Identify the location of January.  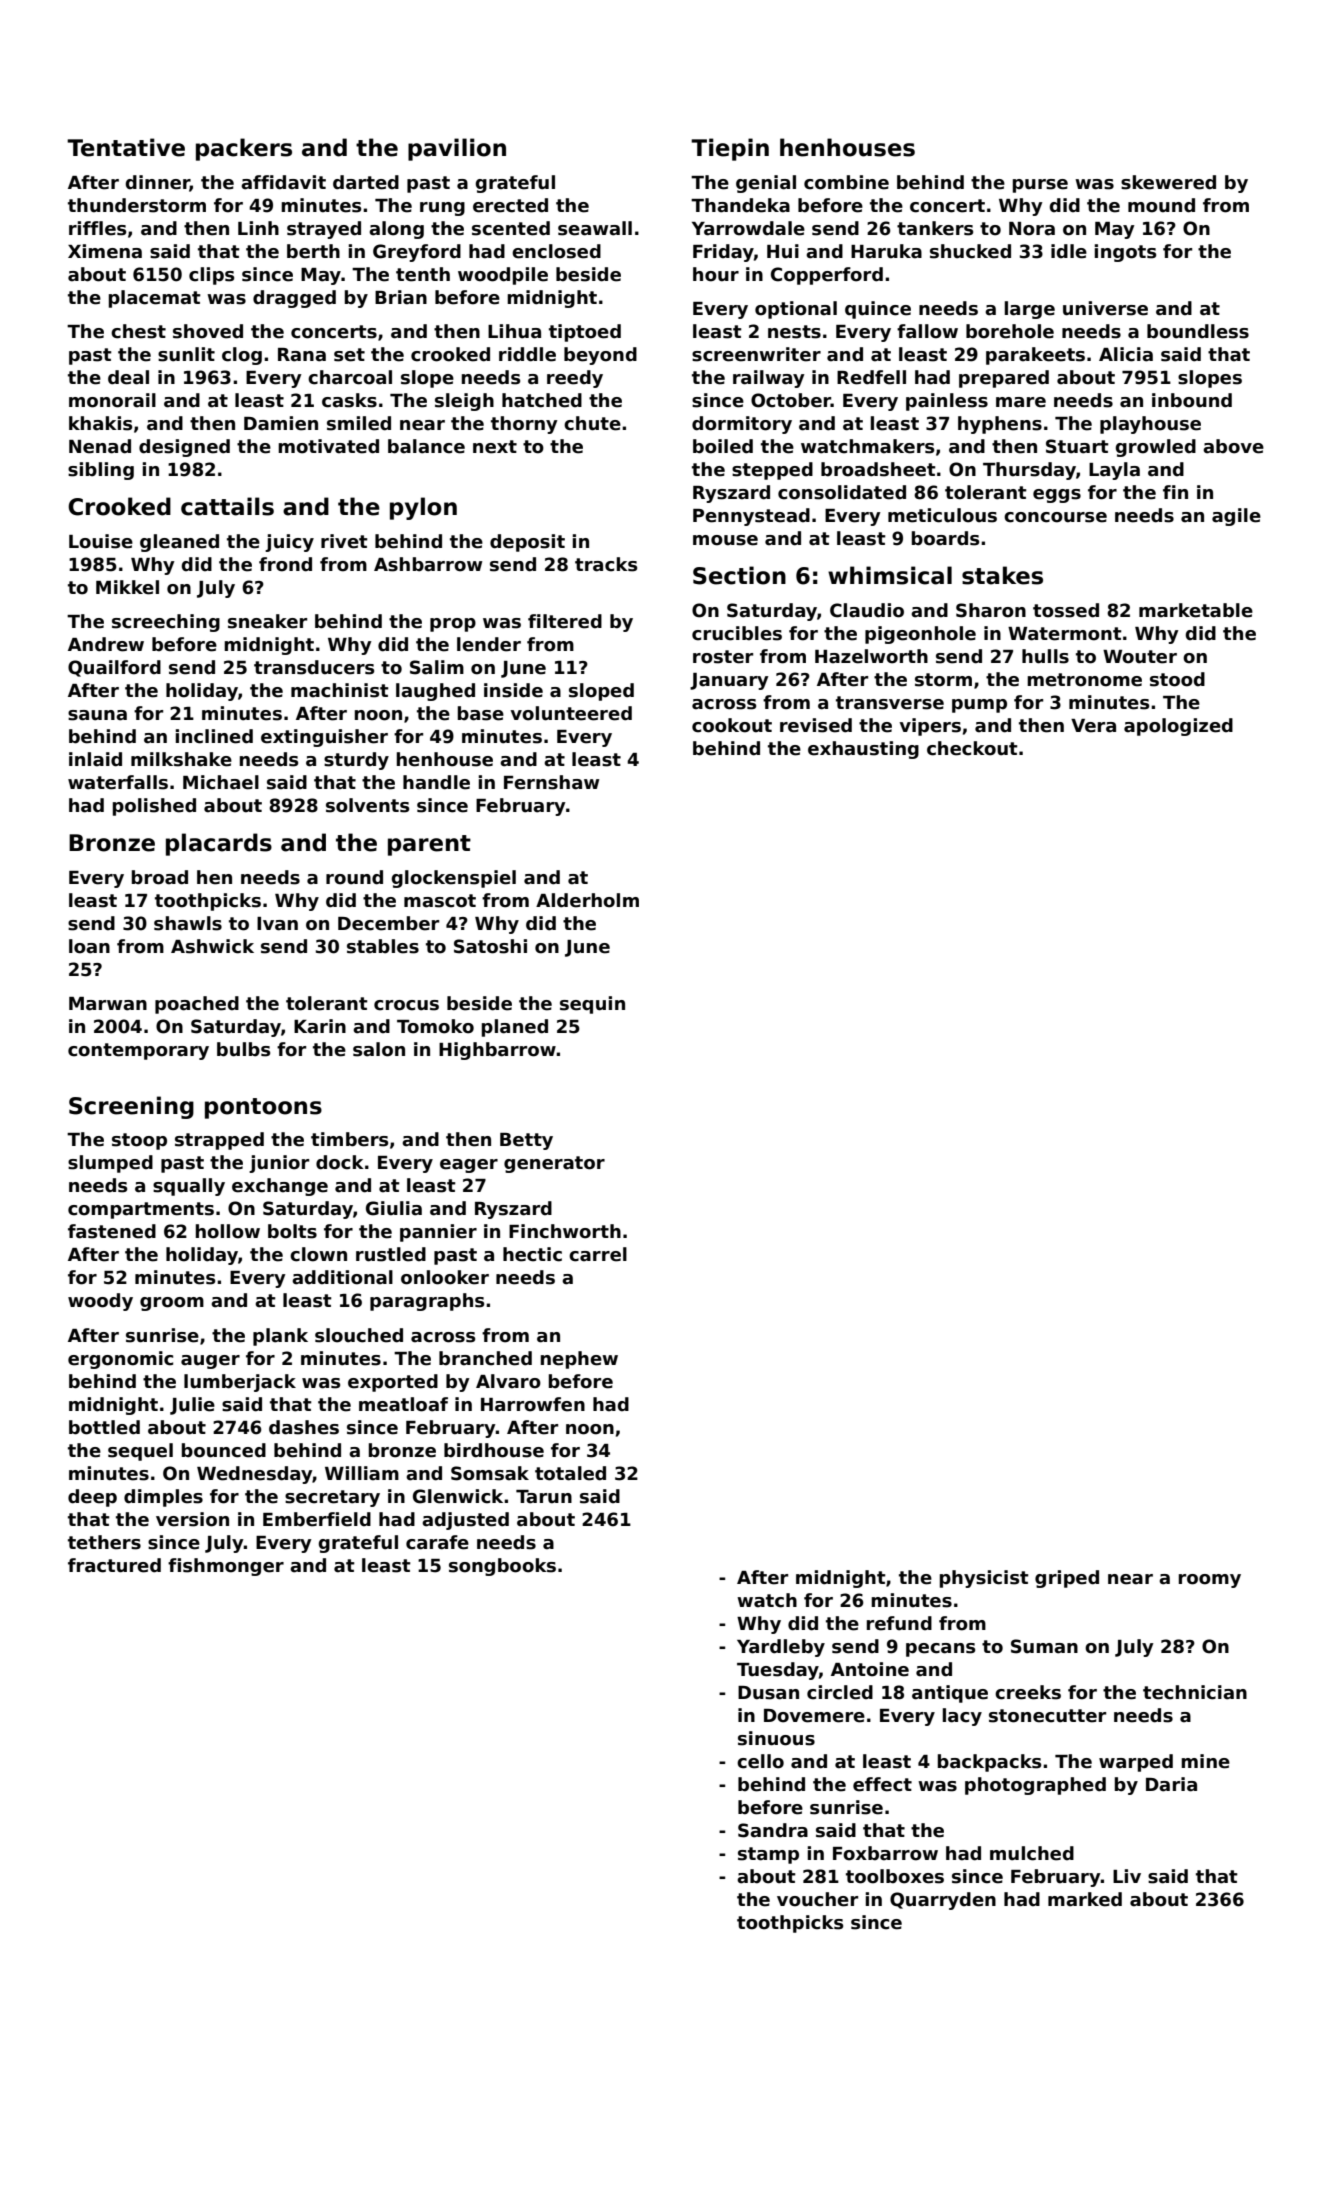
(729, 681).
